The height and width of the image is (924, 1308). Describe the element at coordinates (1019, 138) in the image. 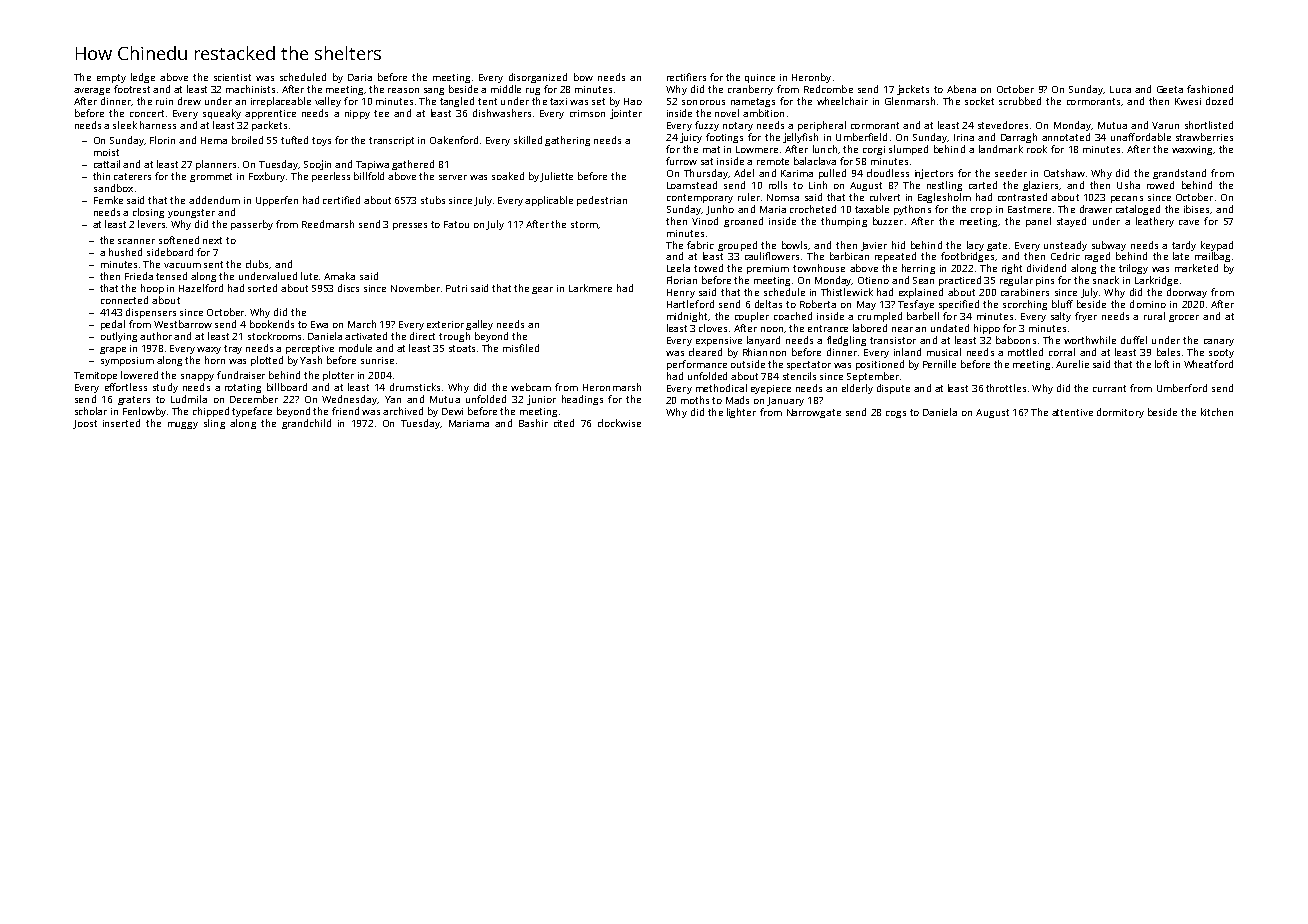

I see `Darragh` at that location.
